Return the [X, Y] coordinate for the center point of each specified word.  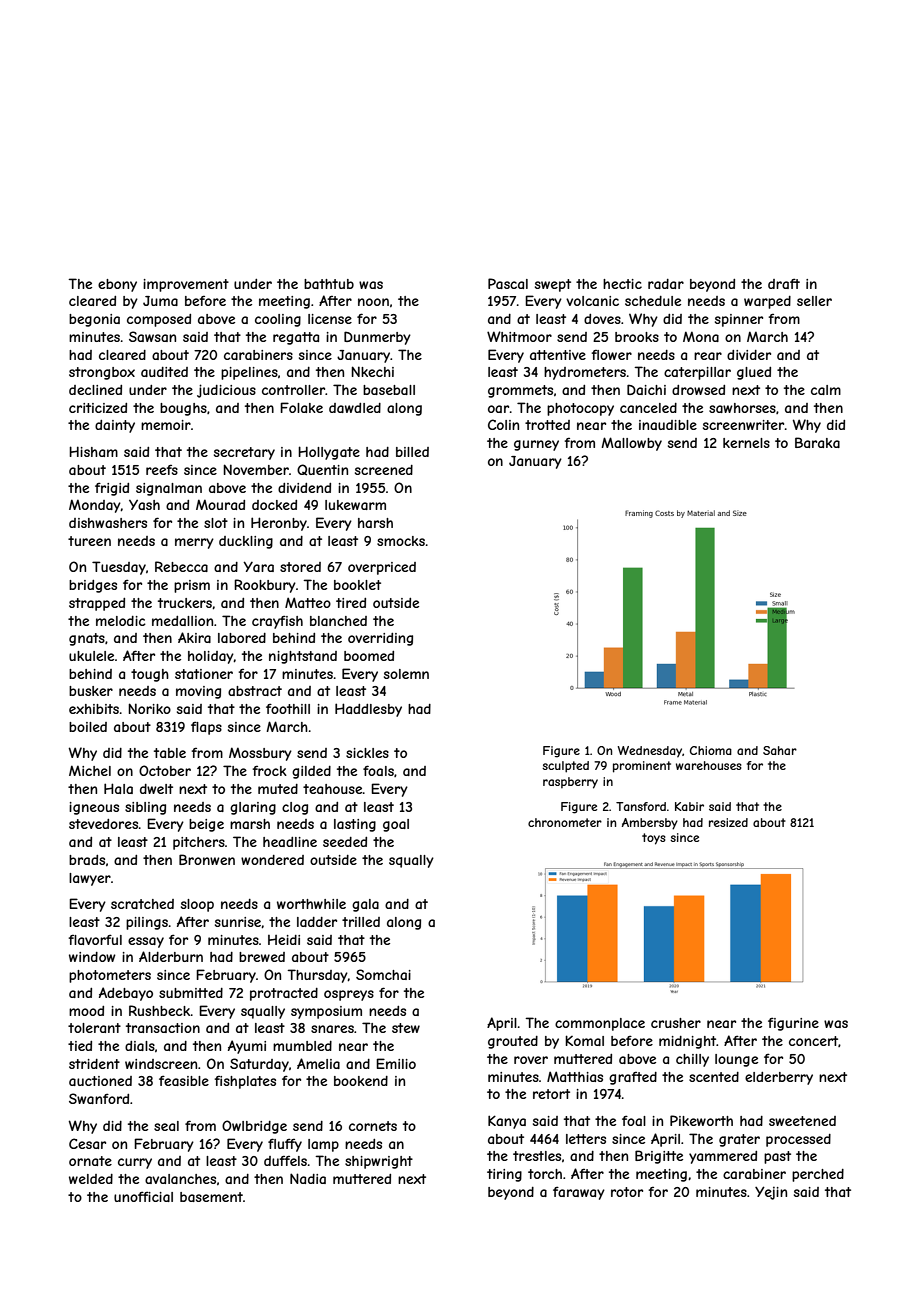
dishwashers [108, 523]
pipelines [249, 373]
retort [551, 1094]
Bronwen [207, 859]
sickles [367, 753]
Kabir [689, 806]
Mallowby [631, 444]
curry [135, 1163]
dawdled [355, 408]
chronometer [565, 822]
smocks [401, 541]
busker [91, 691]
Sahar [780, 750]
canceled [648, 408]
